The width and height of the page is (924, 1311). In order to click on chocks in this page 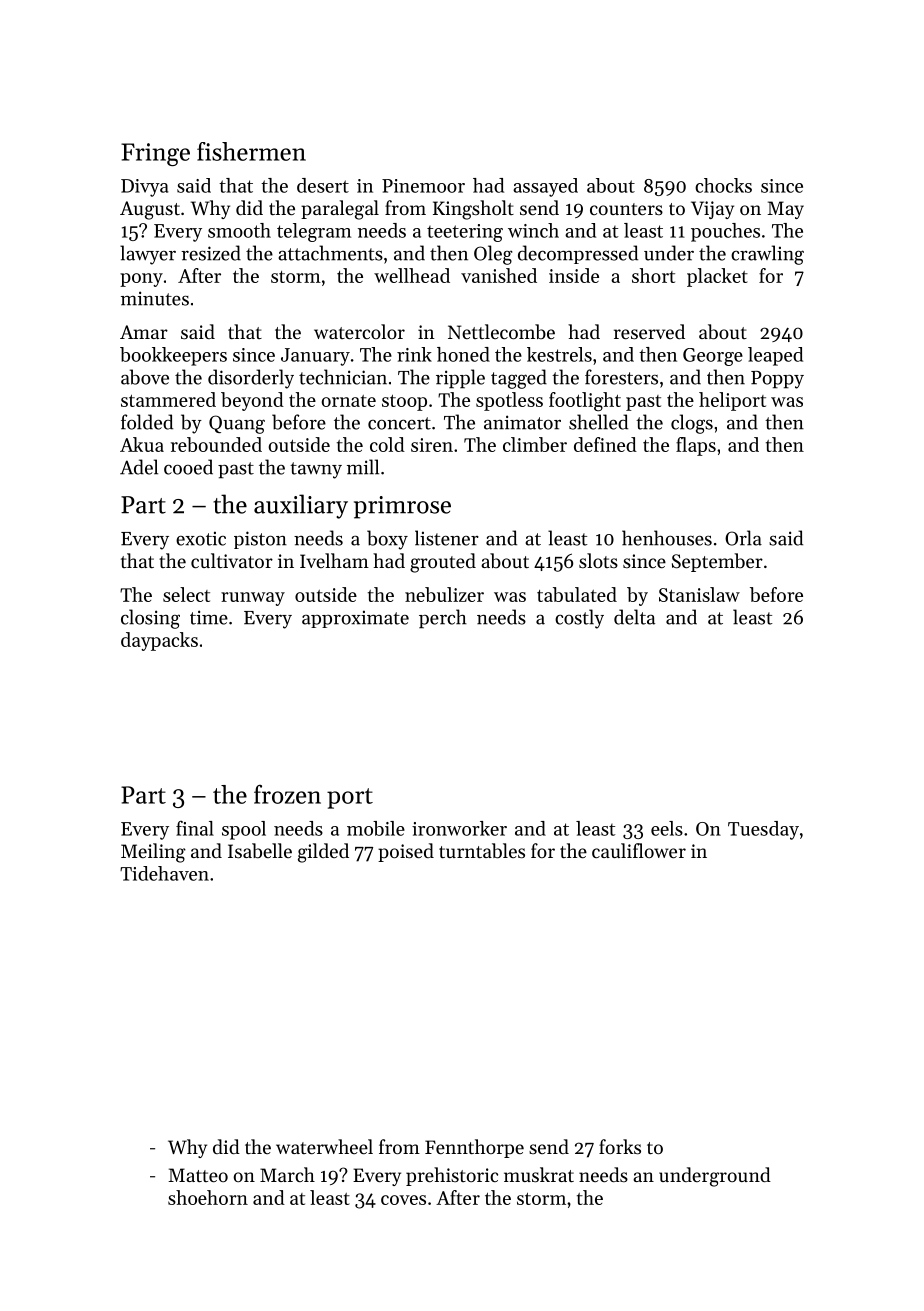, I will do `click(723, 185)`.
